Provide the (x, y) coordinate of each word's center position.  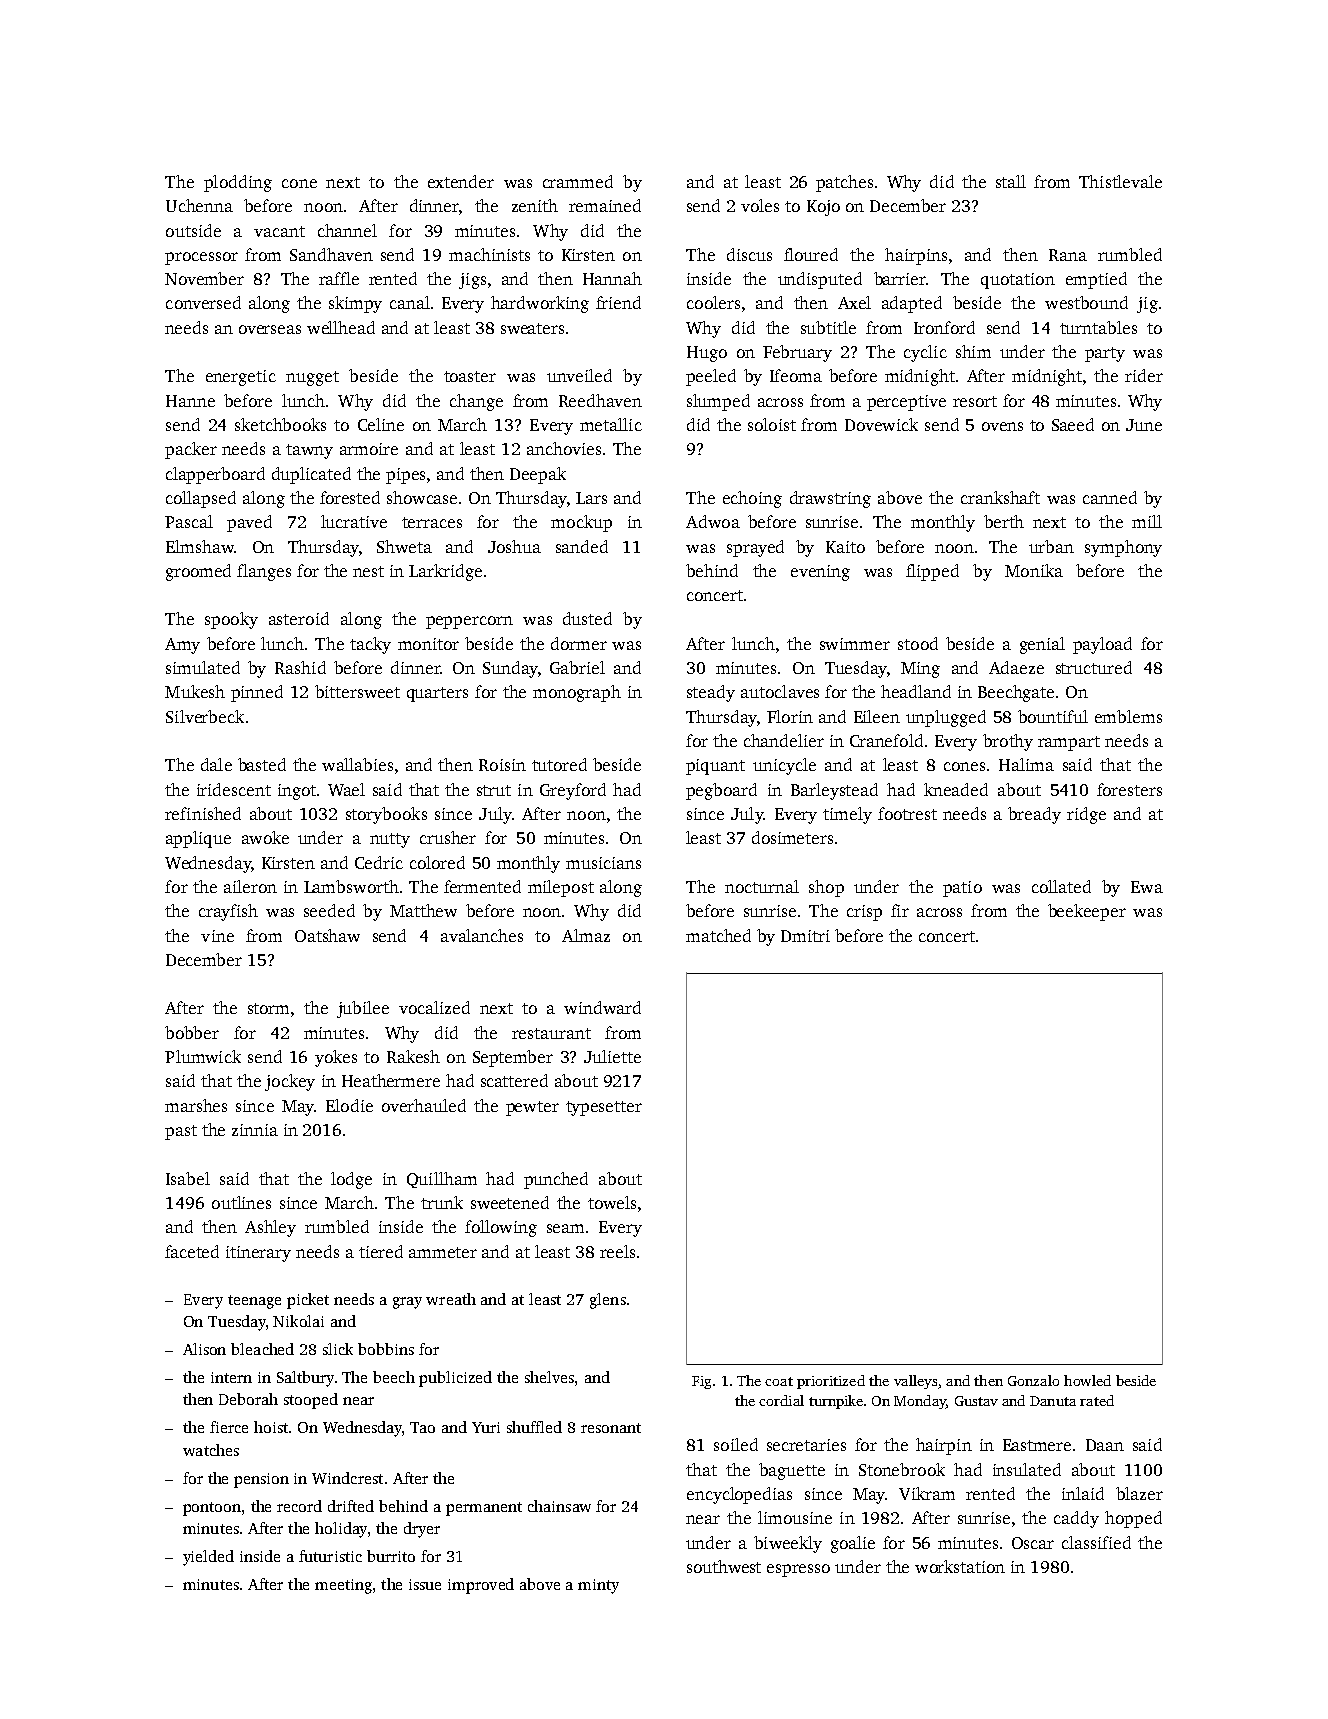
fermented (482, 886)
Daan (1105, 1445)
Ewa (1147, 887)
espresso (798, 1570)
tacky (370, 645)
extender (461, 181)
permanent (484, 1509)
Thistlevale (1120, 181)
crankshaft (1000, 497)
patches (844, 183)
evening (820, 573)
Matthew (423, 910)
